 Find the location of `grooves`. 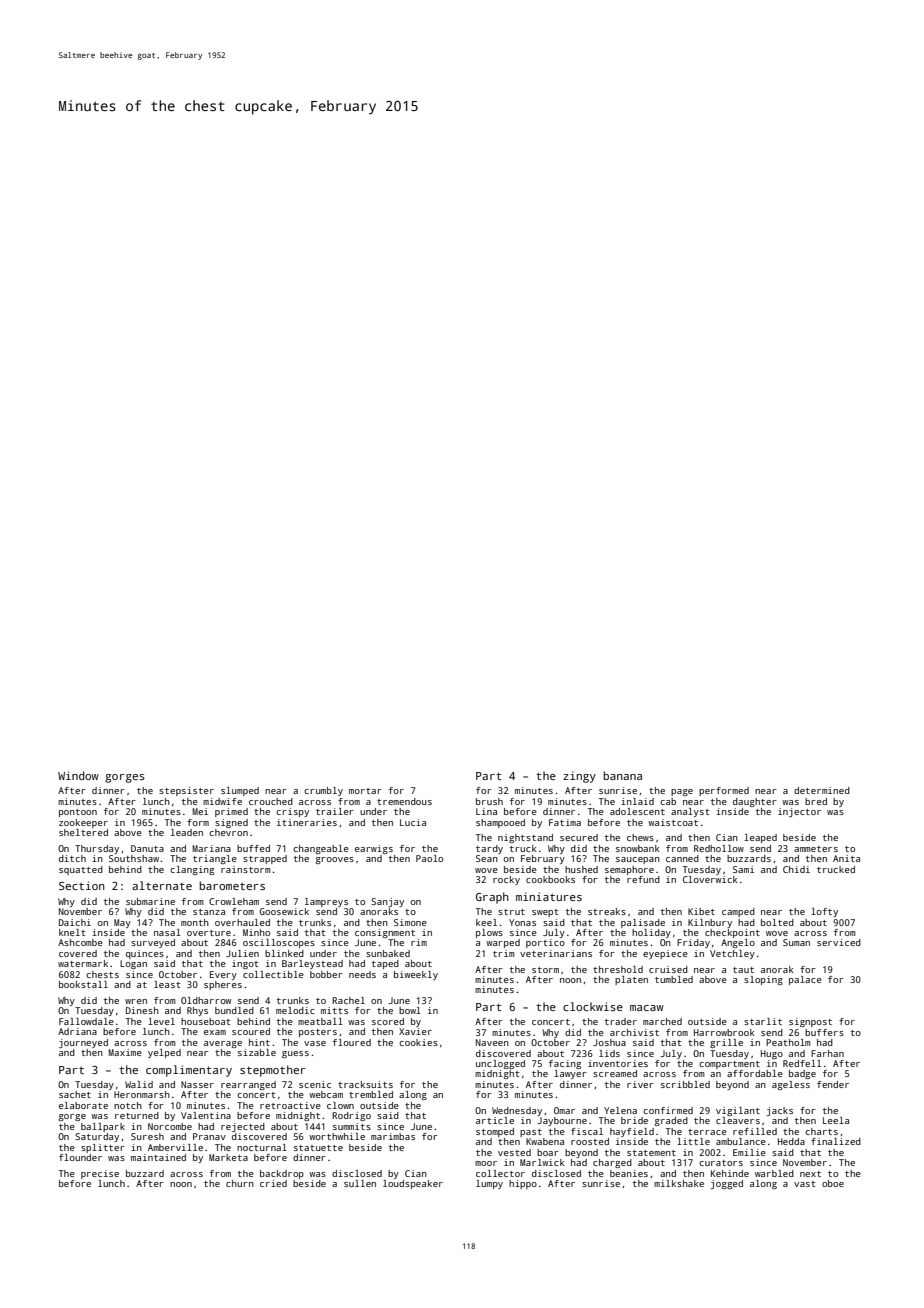

grooves is located at coordinates (335, 860).
